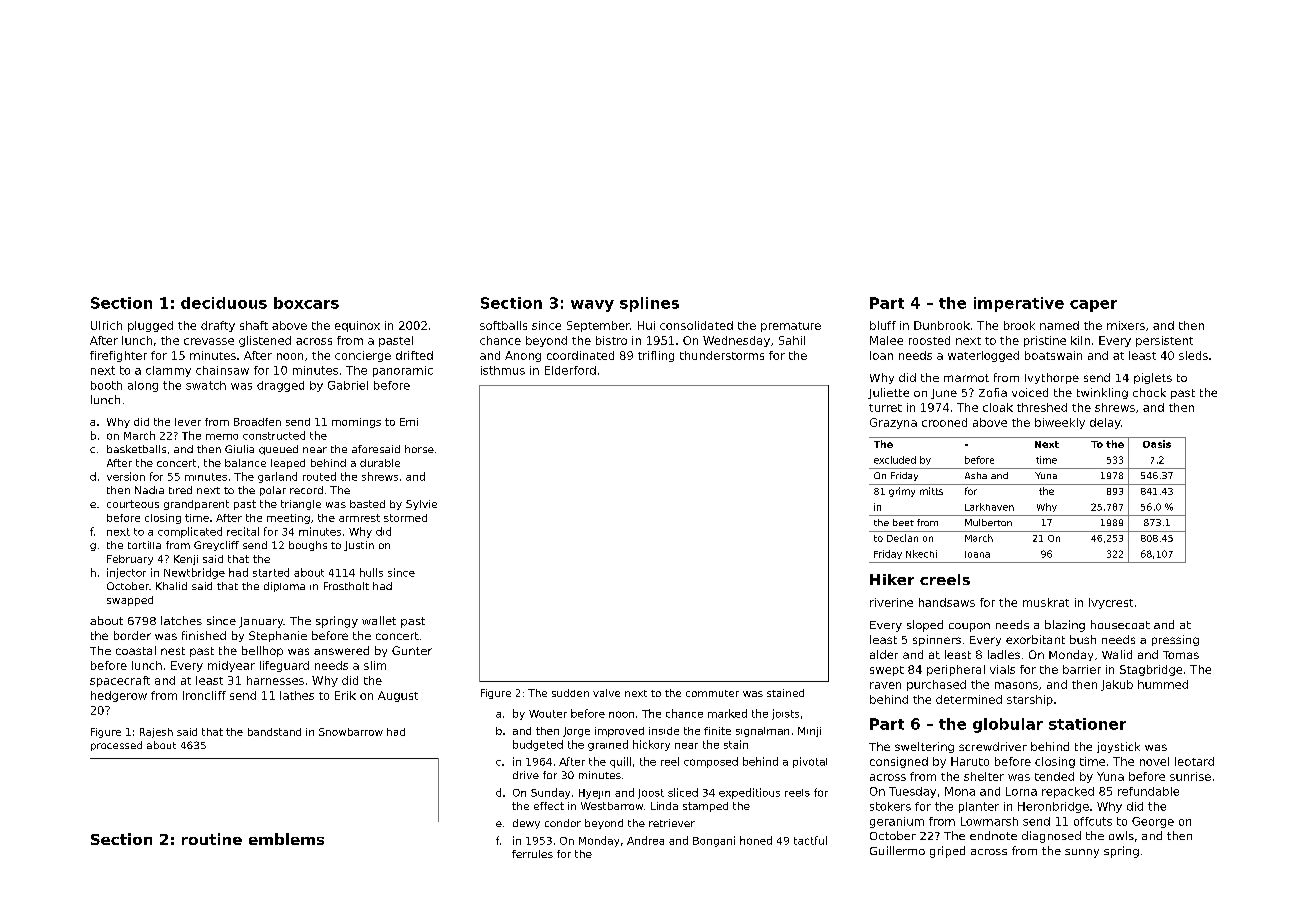 The width and height of the screenshot is (1308, 924). I want to click on horse, so click(419, 449).
